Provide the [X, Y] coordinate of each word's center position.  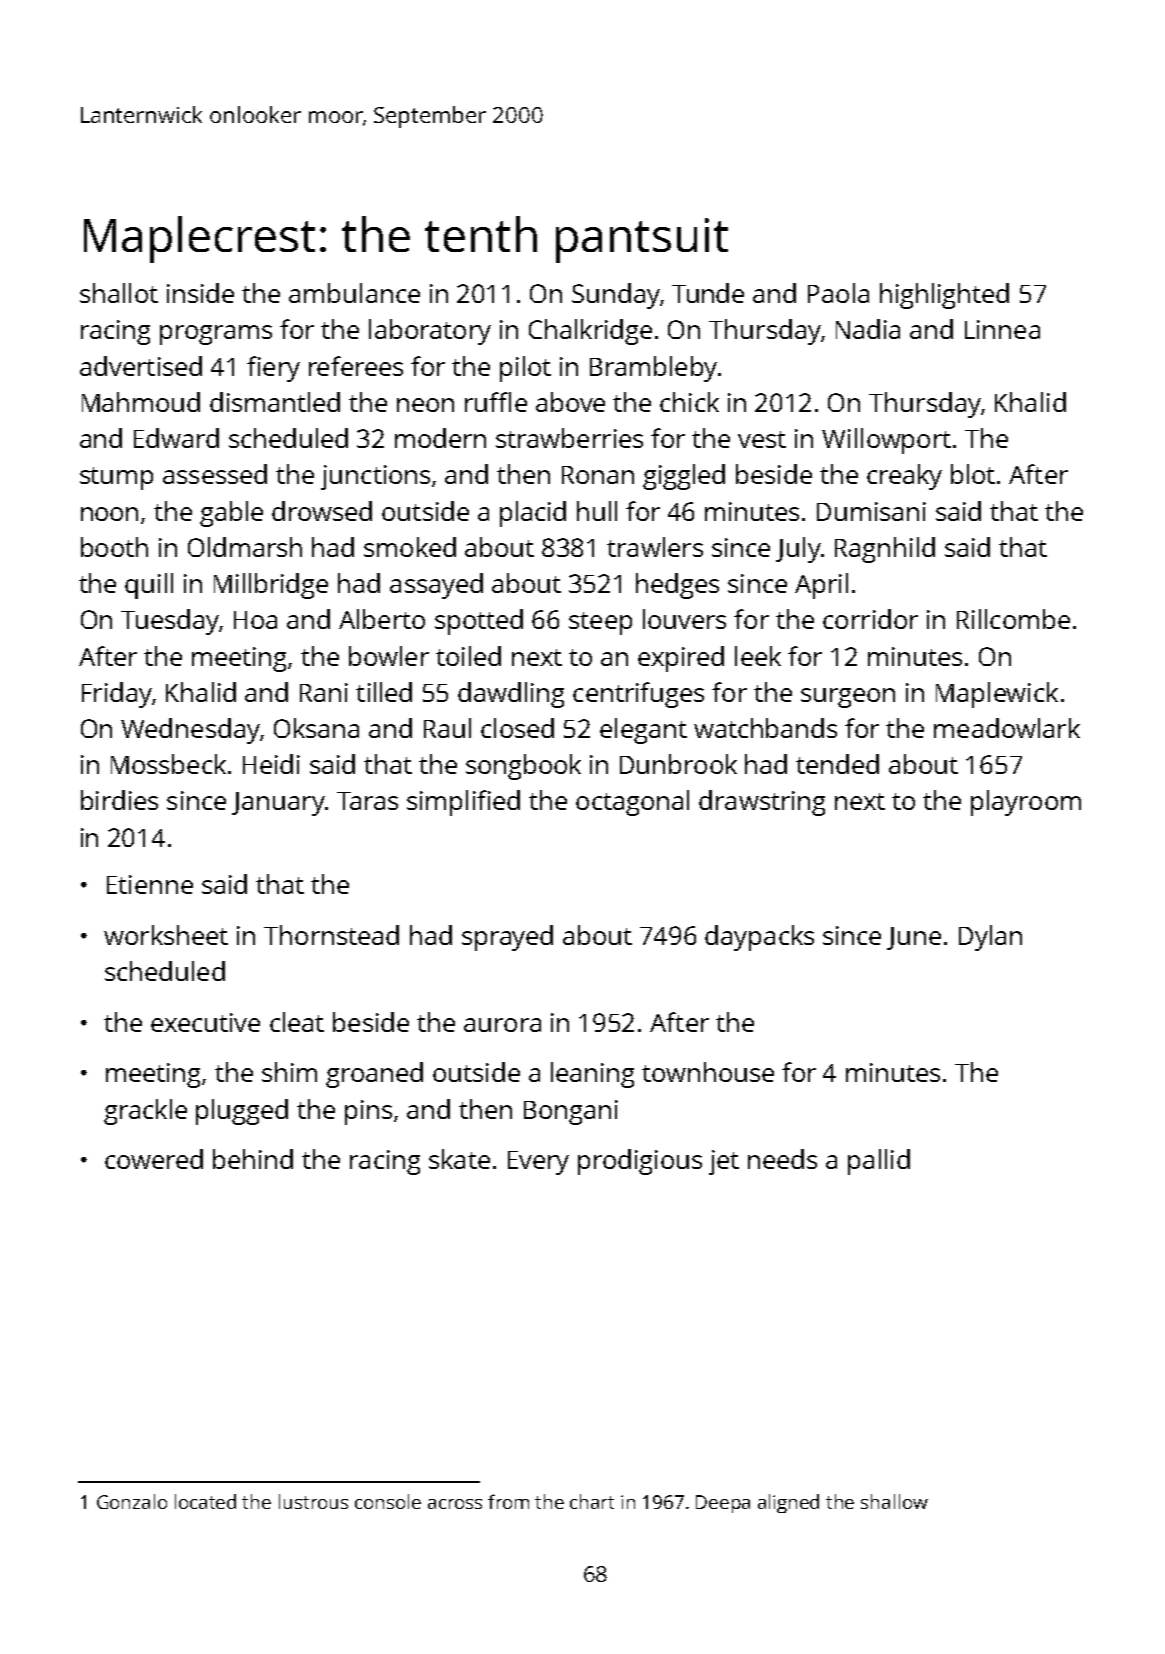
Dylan [990, 938]
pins [368, 1112]
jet [724, 1162]
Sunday [616, 296]
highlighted [944, 296]
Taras [367, 801]
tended [837, 764]
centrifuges [638, 695]
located [205, 1501]
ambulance [354, 293]
